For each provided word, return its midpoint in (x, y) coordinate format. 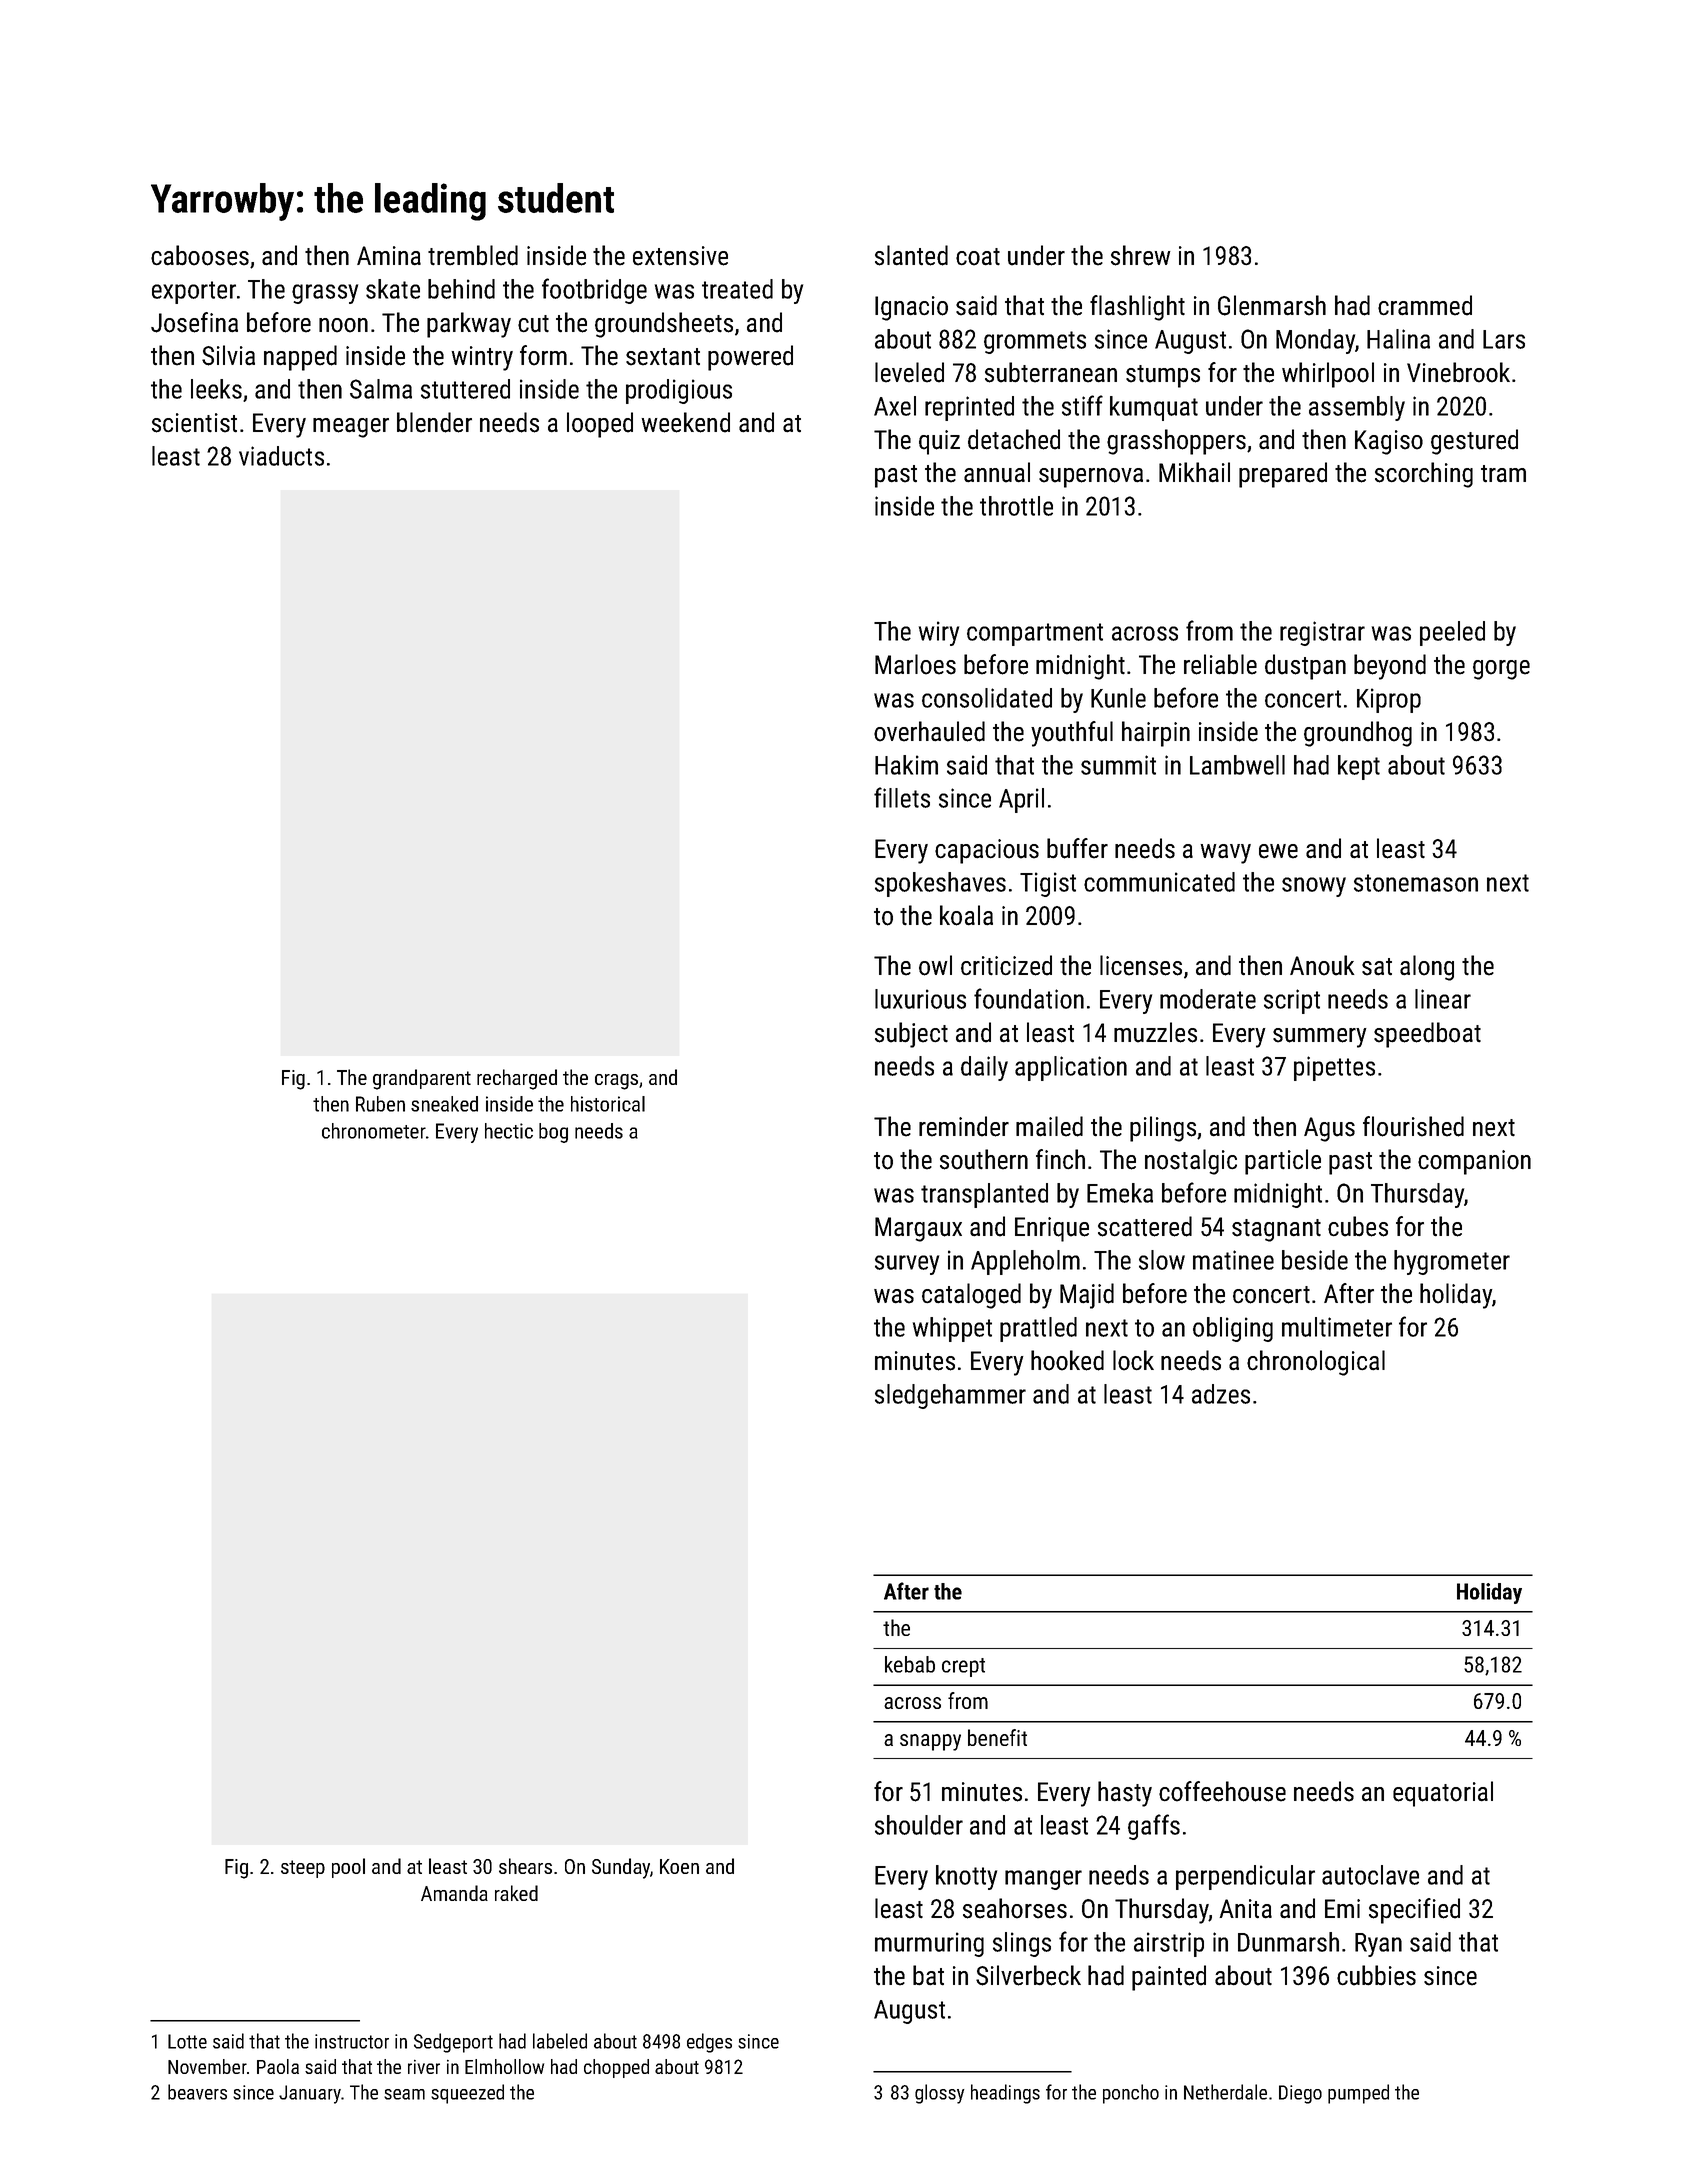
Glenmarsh (1272, 305)
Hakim (906, 765)
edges (709, 2043)
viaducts (281, 456)
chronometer (374, 1131)
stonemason (1416, 883)
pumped (1358, 2094)
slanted (911, 255)
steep (303, 1869)
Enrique (1052, 1229)
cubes (1358, 1226)
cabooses (200, 255)
